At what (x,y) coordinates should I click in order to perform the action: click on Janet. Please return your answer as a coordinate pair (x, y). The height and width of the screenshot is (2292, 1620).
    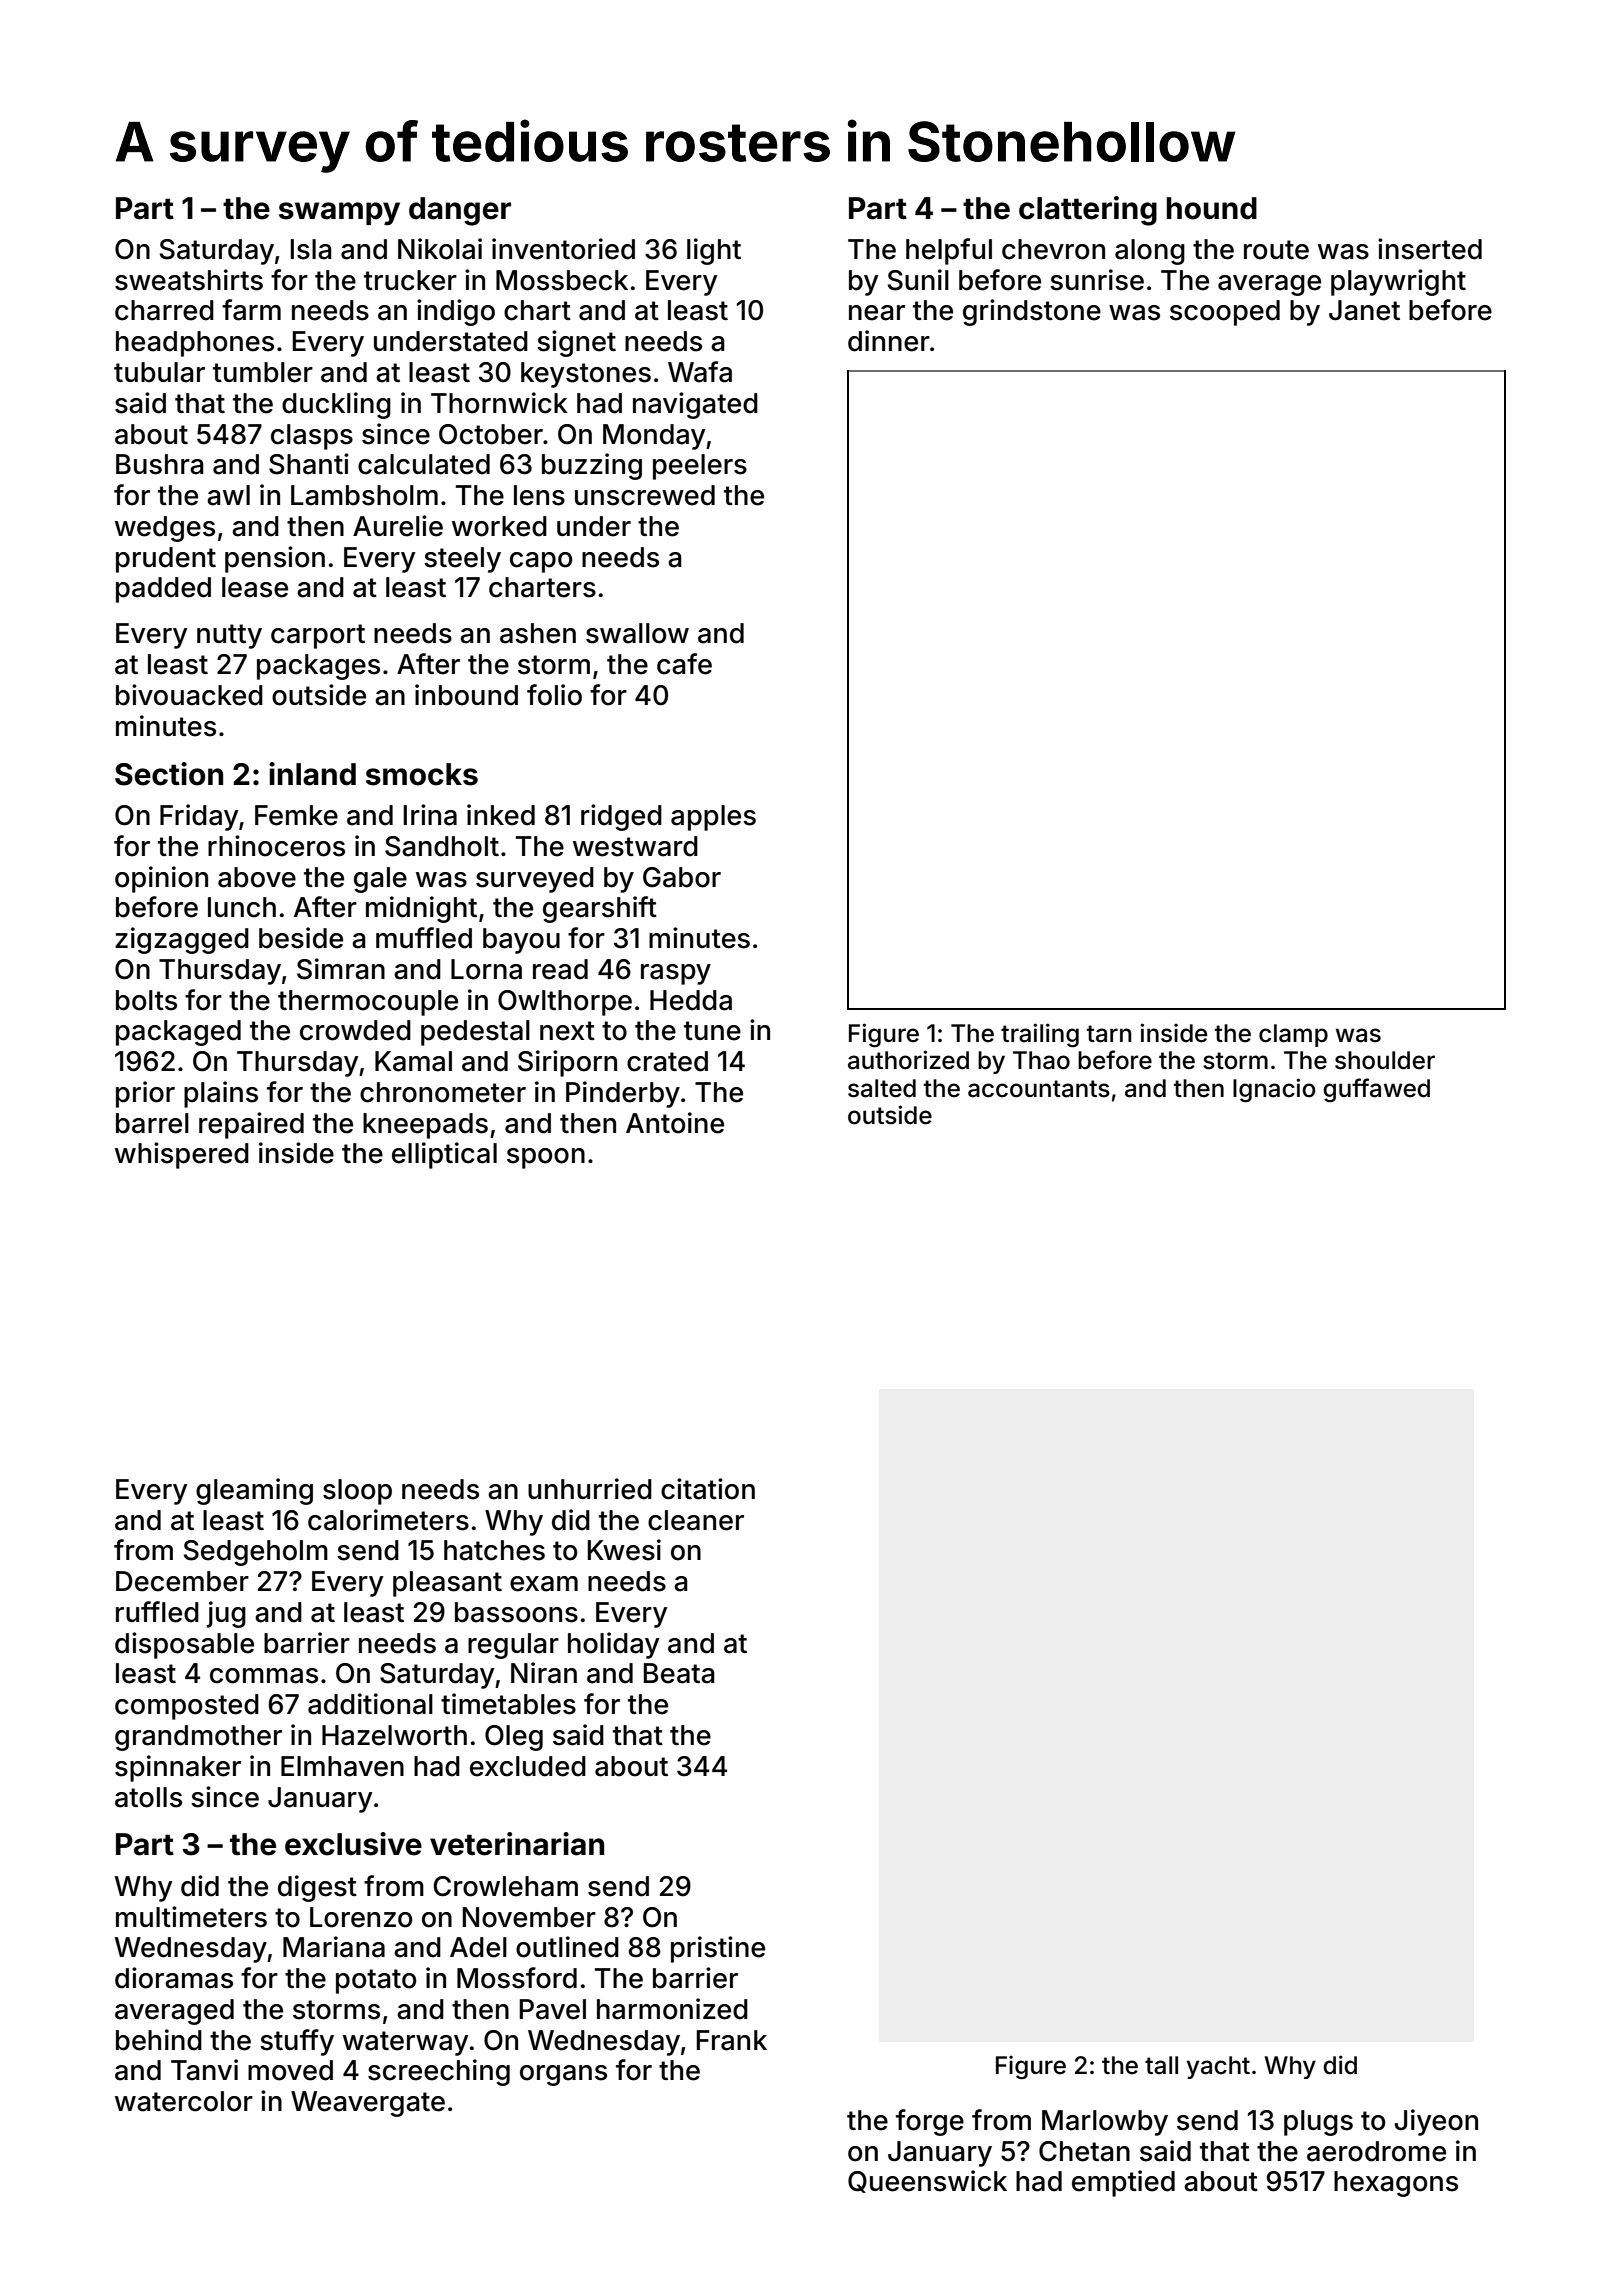
    Looking at the image, I should click on (1364, 310).
